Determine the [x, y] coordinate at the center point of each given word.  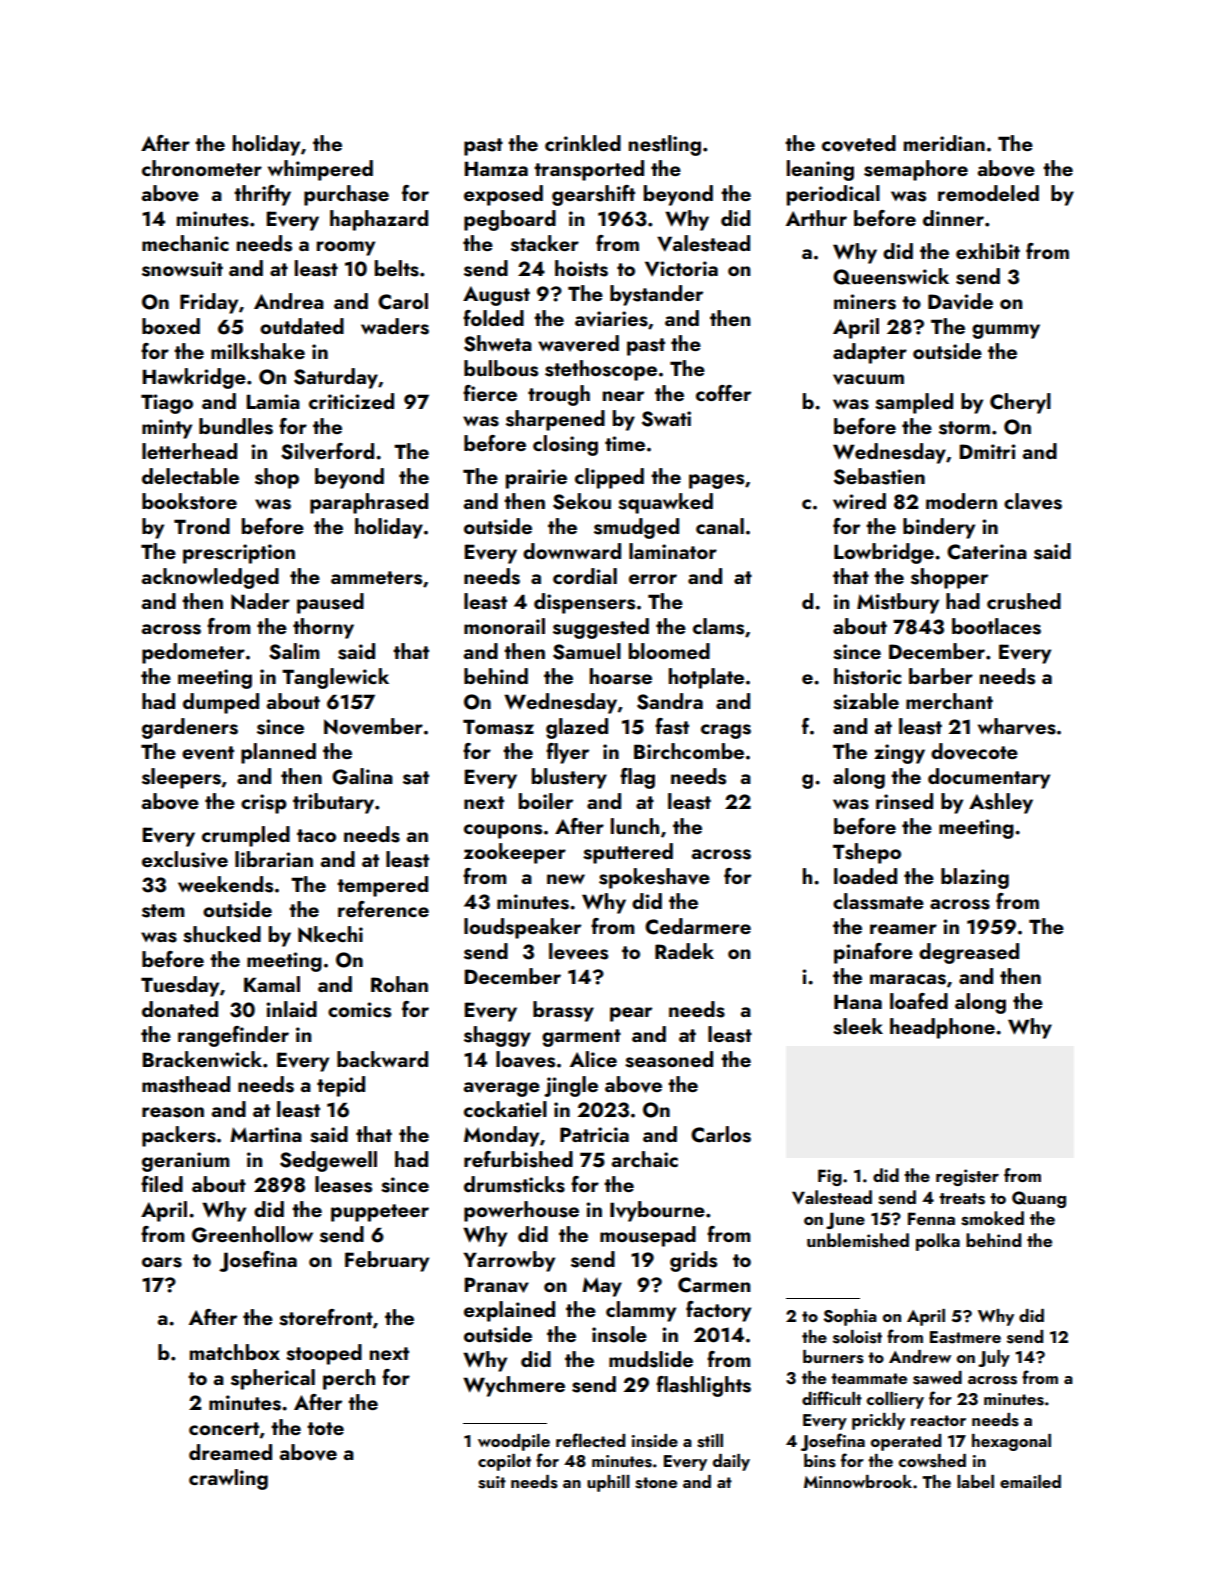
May [602, 1287]
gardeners [190, 728]
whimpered [320, 170]
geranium [185, 1162]
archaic [645, 1159]
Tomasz [498, 727]
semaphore [916, 170]
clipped [609, 478]
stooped [324, 1354]
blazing [975, 878]
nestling [665, 145]
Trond [202, 526]
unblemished [858, 1240]
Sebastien [879, 476]
